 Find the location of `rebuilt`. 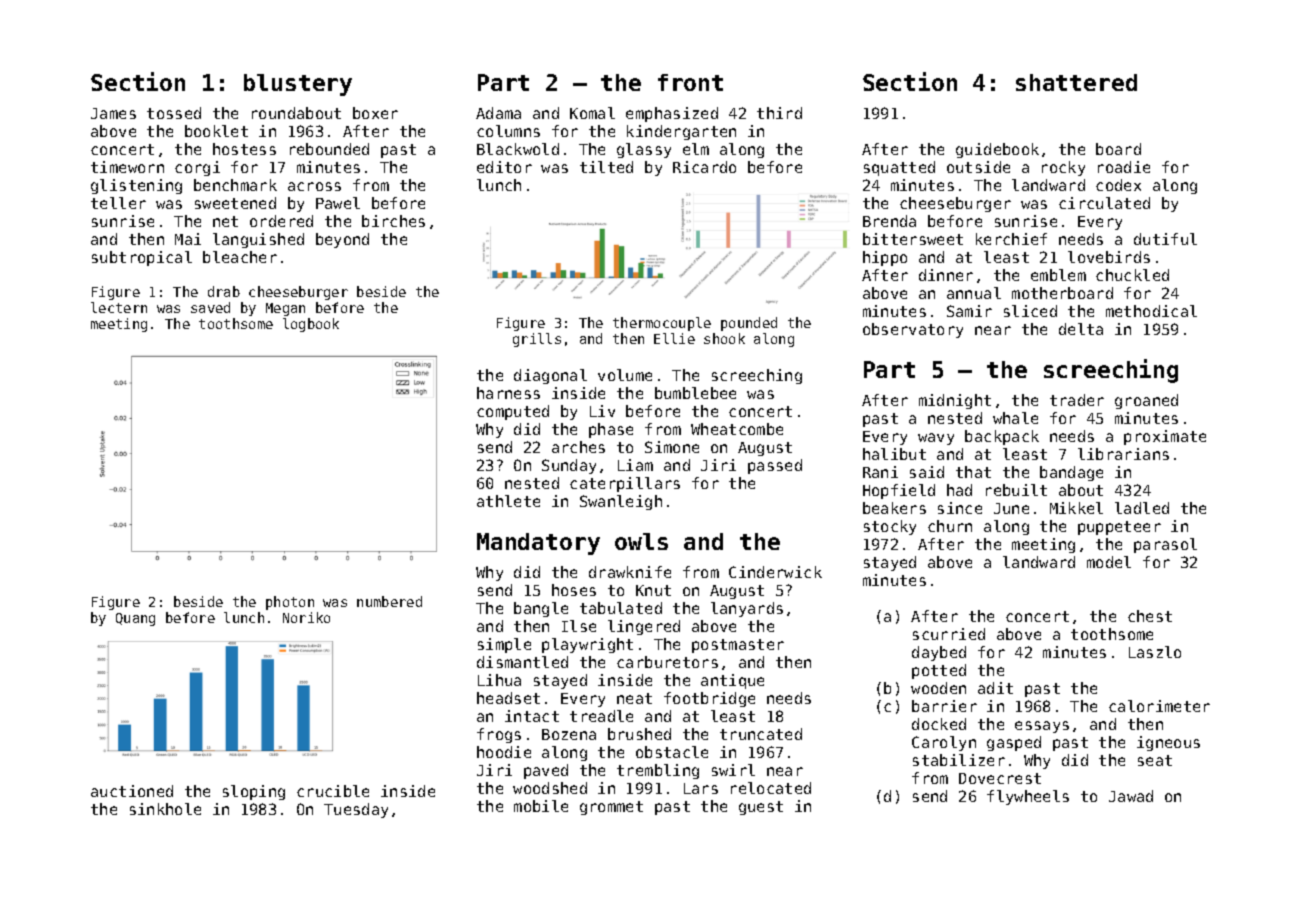

rebuilt is located at coordinates (1016, 490).
